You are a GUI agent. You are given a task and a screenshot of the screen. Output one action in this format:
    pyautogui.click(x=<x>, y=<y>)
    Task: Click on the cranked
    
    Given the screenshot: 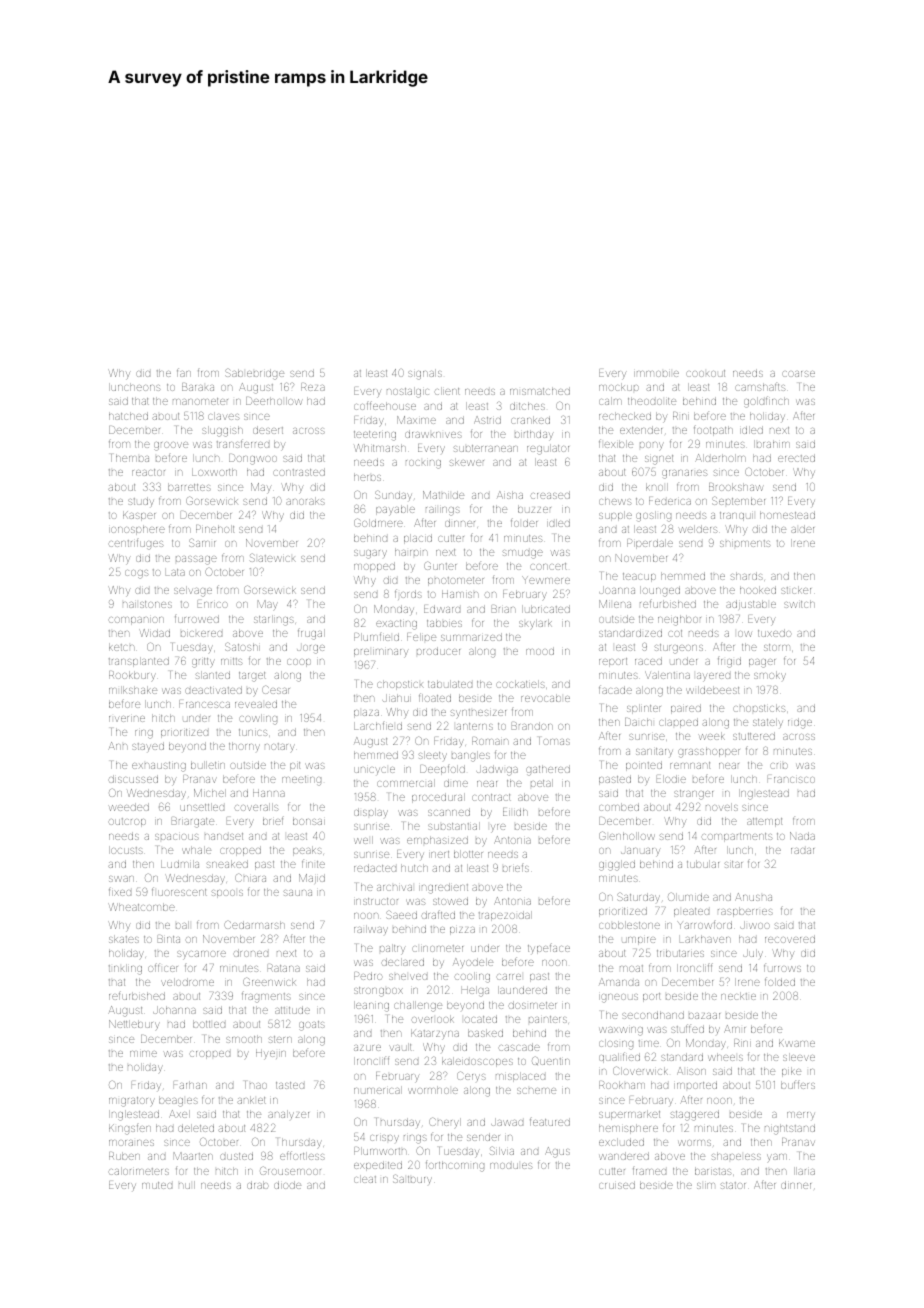 What is the action you would take?
    pyautogui.click(x=530, y=420)
